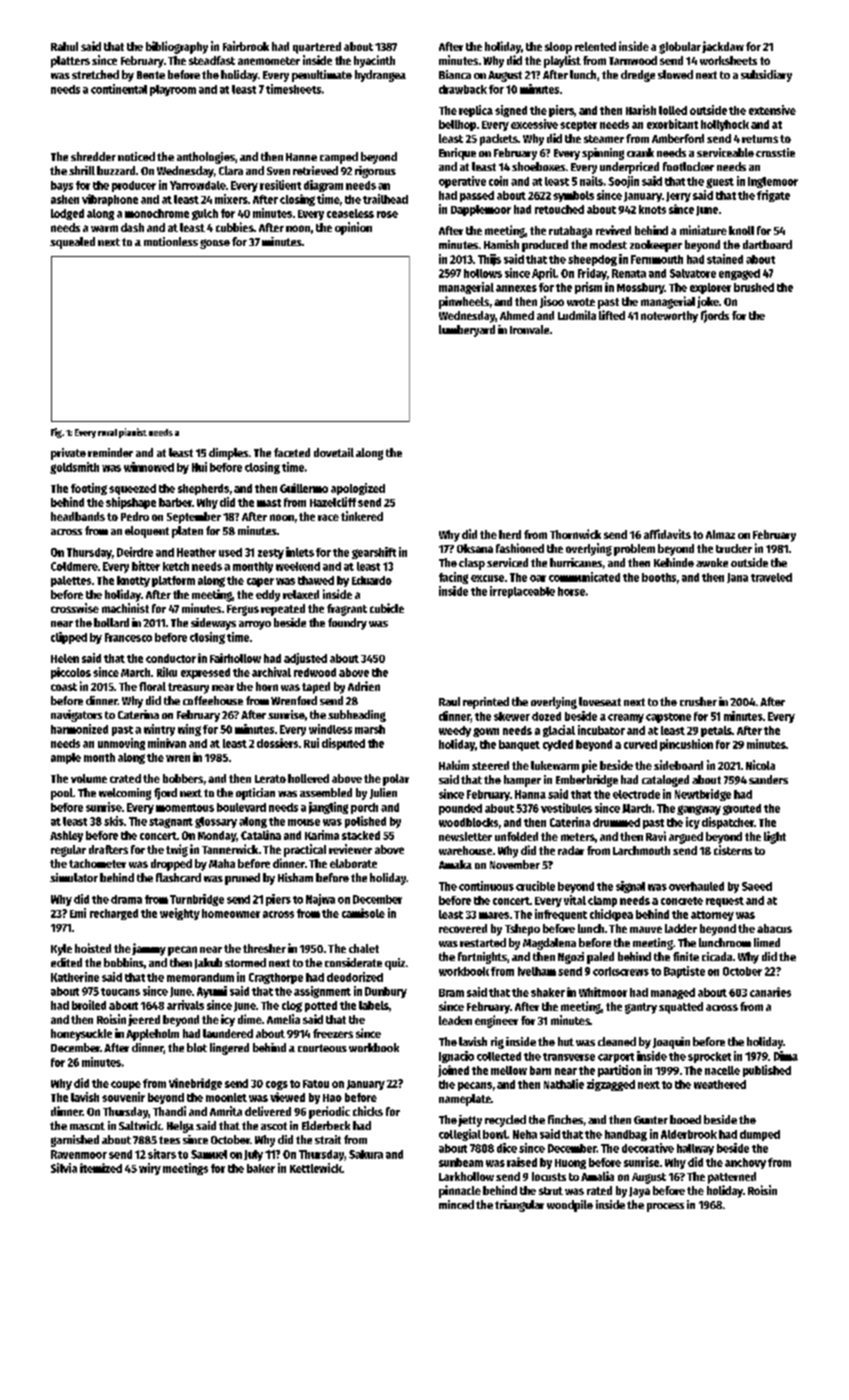 The width and height of the document is (849, 1400). Describe the element at coordinates (206, 158) in the document. I see `anthologies` at that location.
